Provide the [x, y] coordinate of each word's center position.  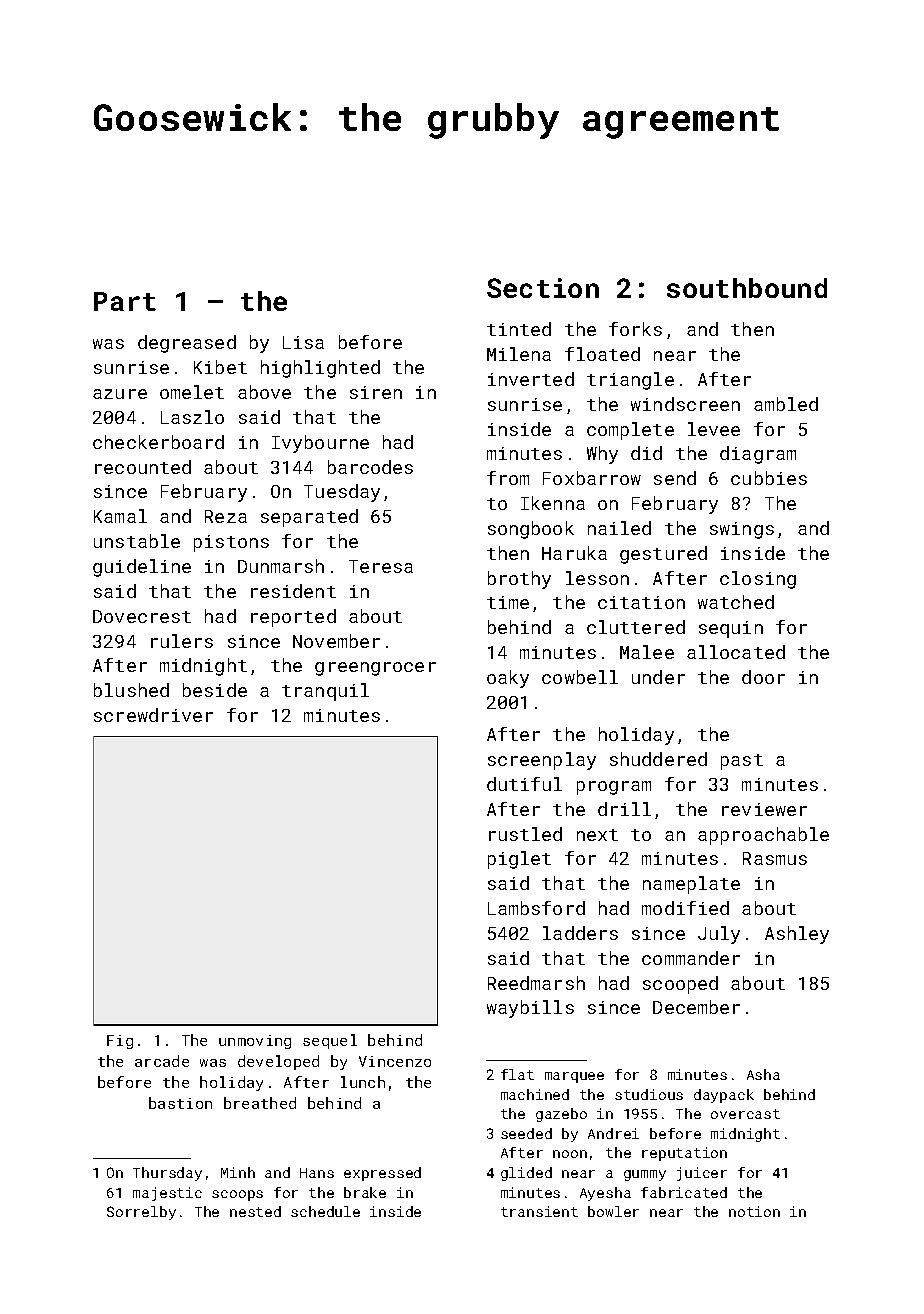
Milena [519, 354]
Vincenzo [395, 1061]
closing [758, 580]
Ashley [797, 935]
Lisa [303, 342]
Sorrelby [141, 1213]
